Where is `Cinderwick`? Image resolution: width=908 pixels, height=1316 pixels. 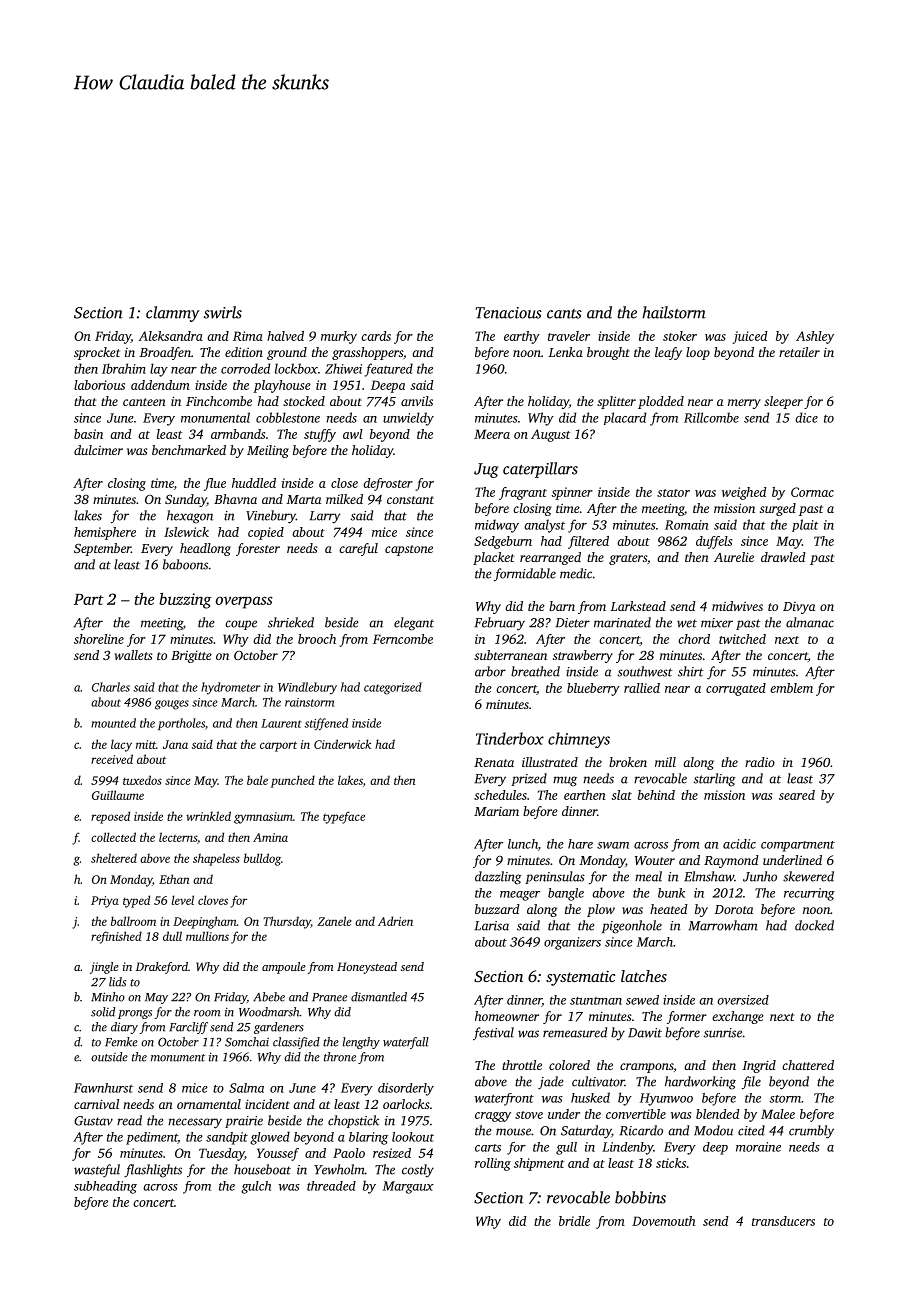
Cinderwick is located at coordinates (342, 744).
